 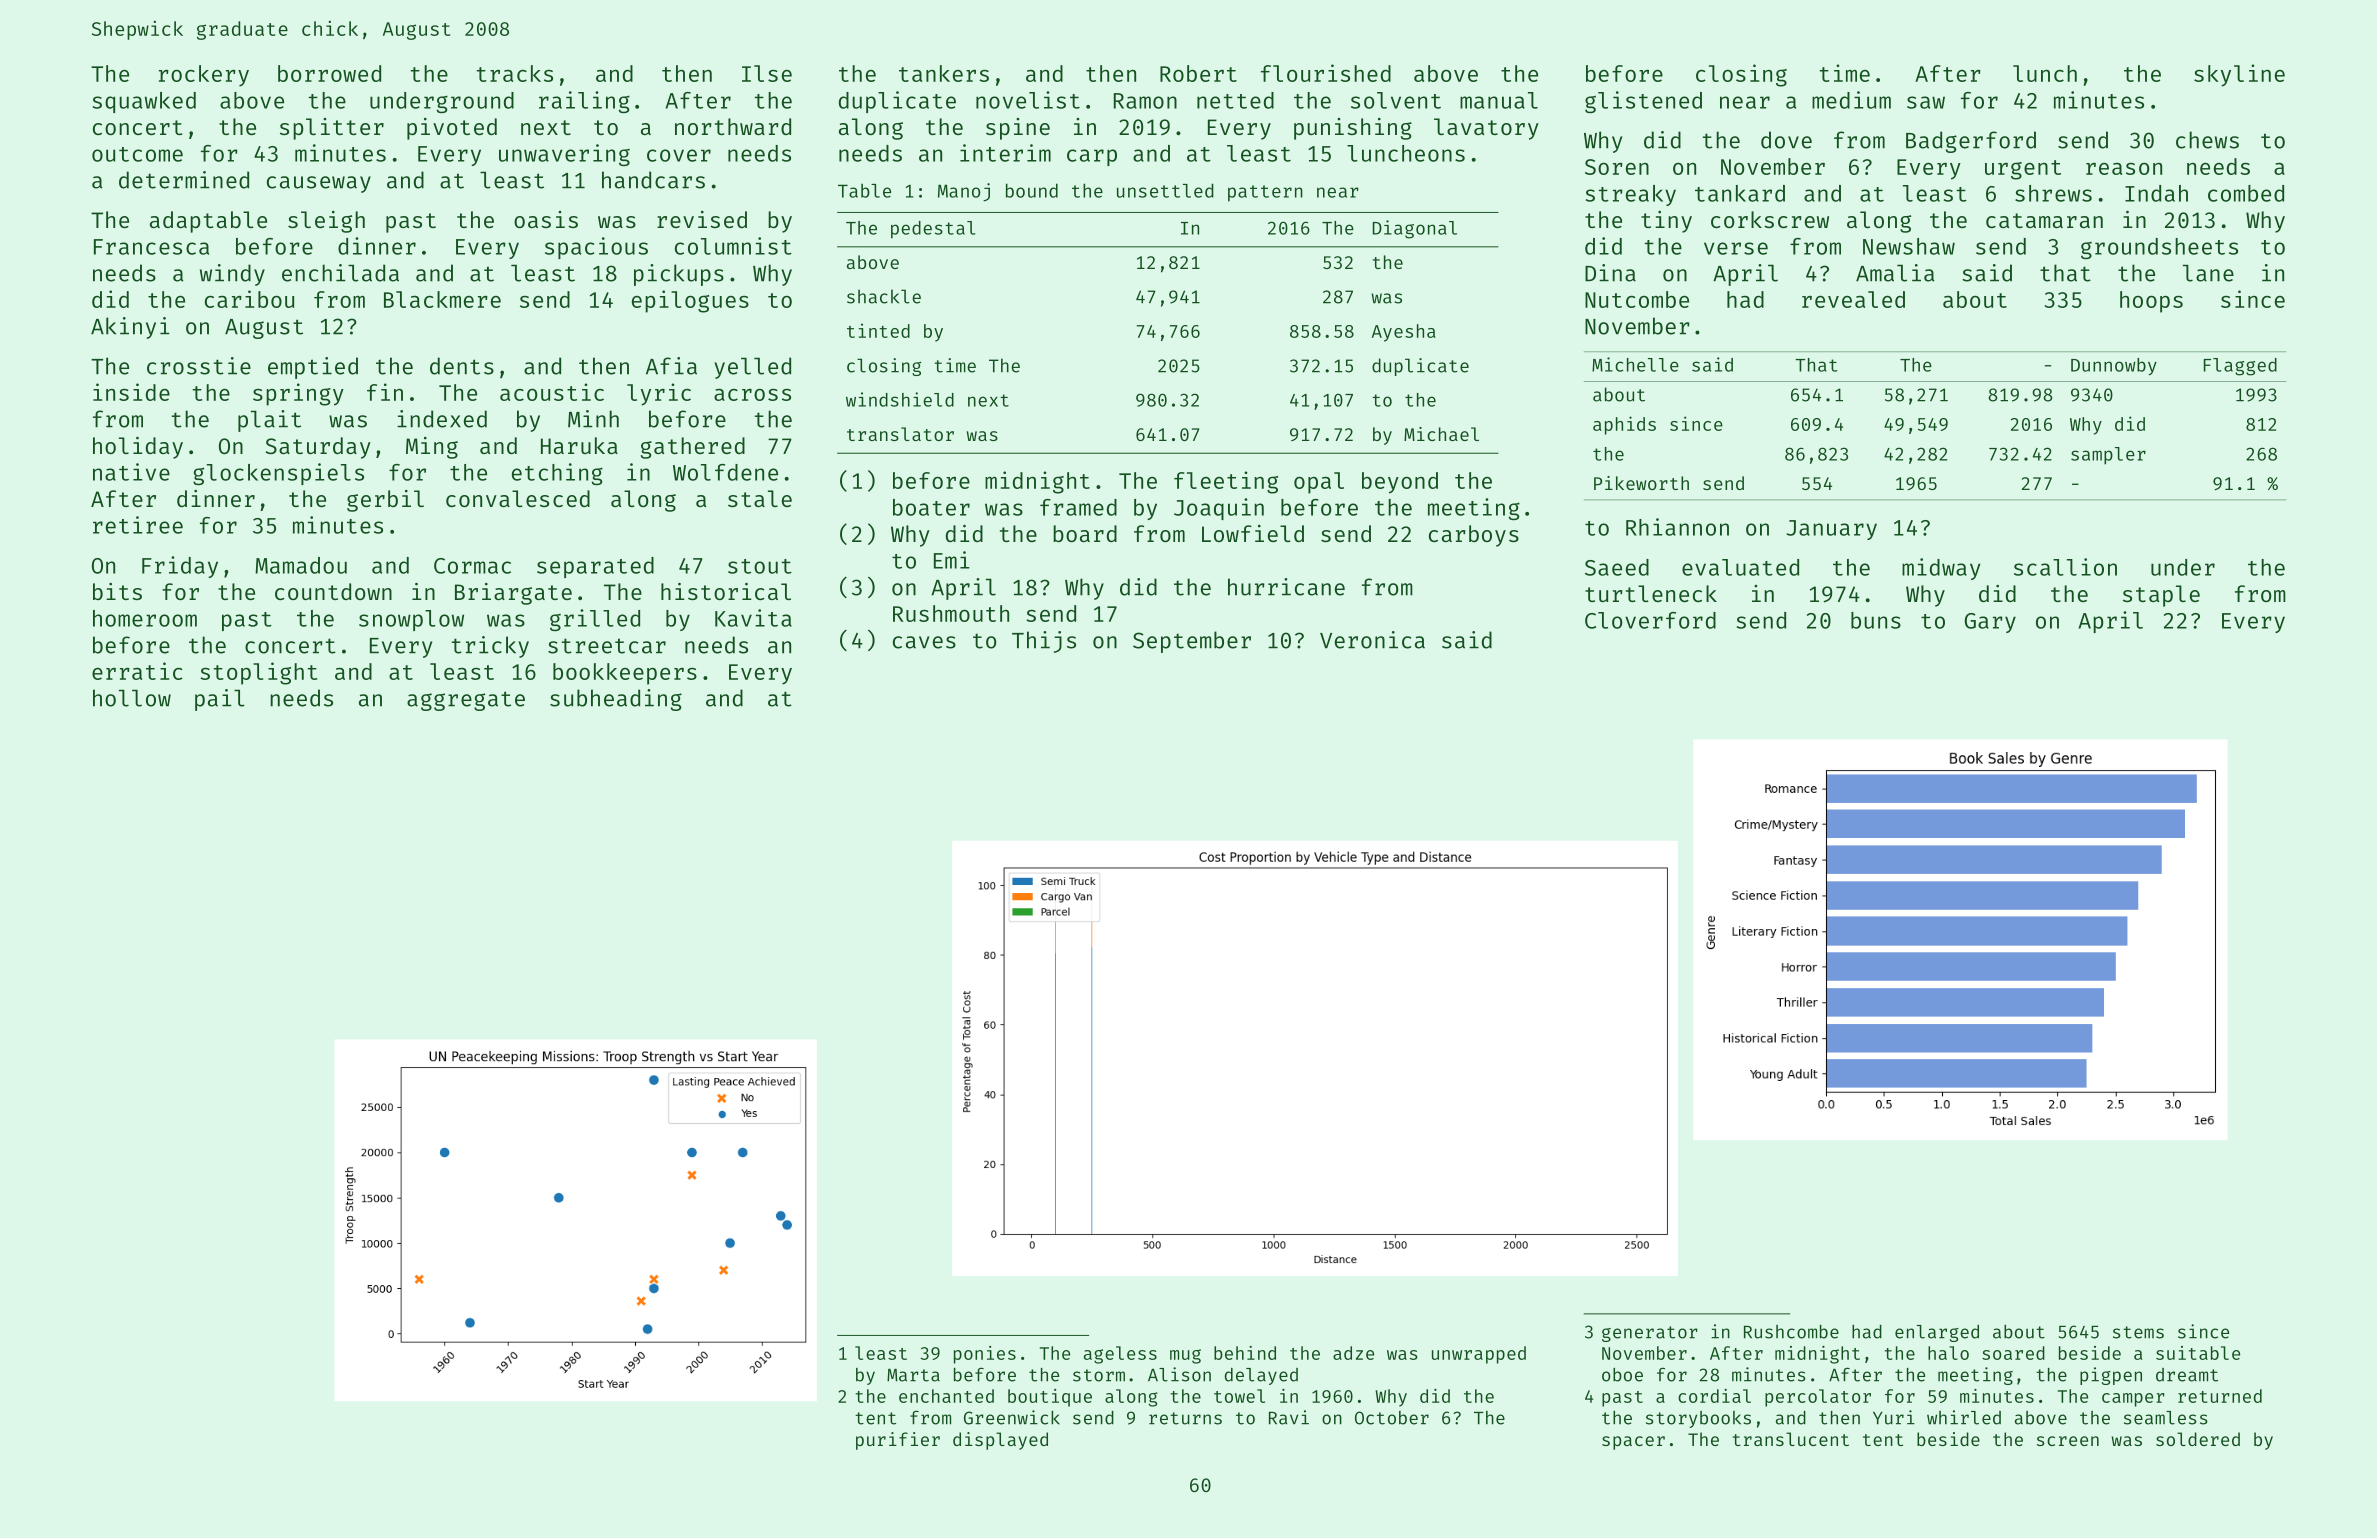 What do you see at coordinates (329, 73) in the screenshot?
I see `borrowed` at bounding box center [329, 73].
